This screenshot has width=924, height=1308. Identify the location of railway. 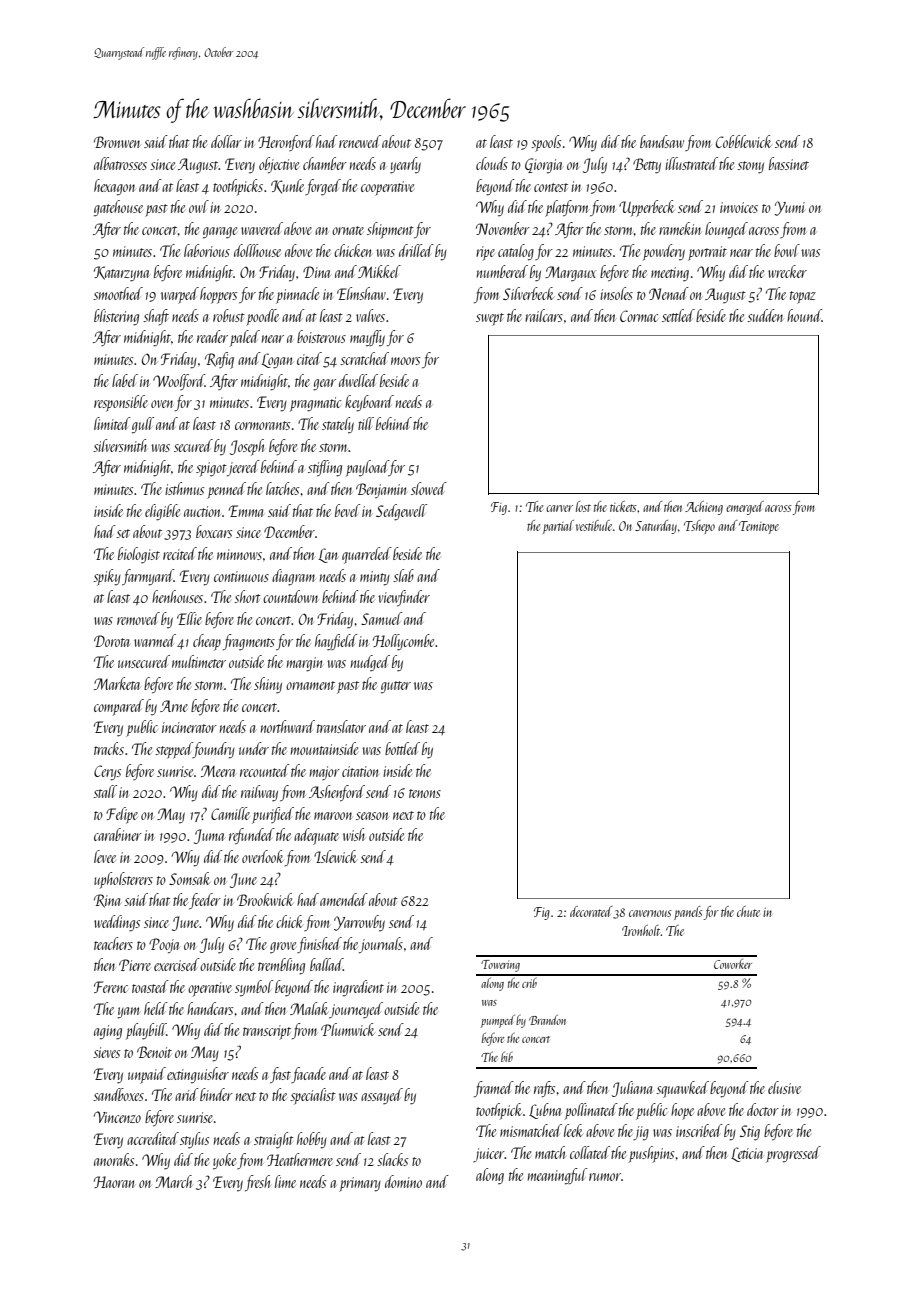
(259, 793).
